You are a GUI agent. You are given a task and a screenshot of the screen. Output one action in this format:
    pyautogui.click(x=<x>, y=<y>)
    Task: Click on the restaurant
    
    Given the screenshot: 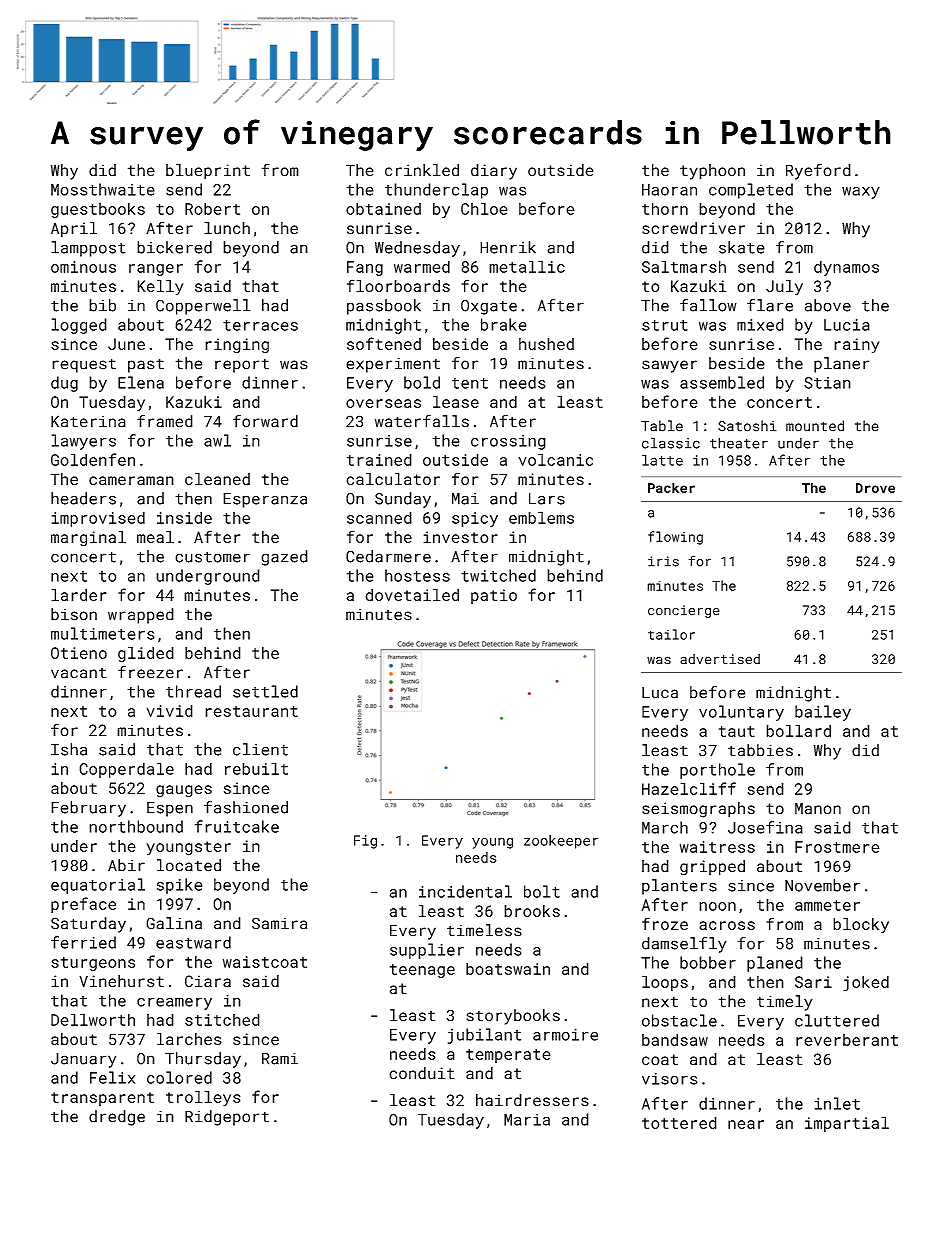 What is the action you would take?
    pyautogui.click(x=251, y=711)
